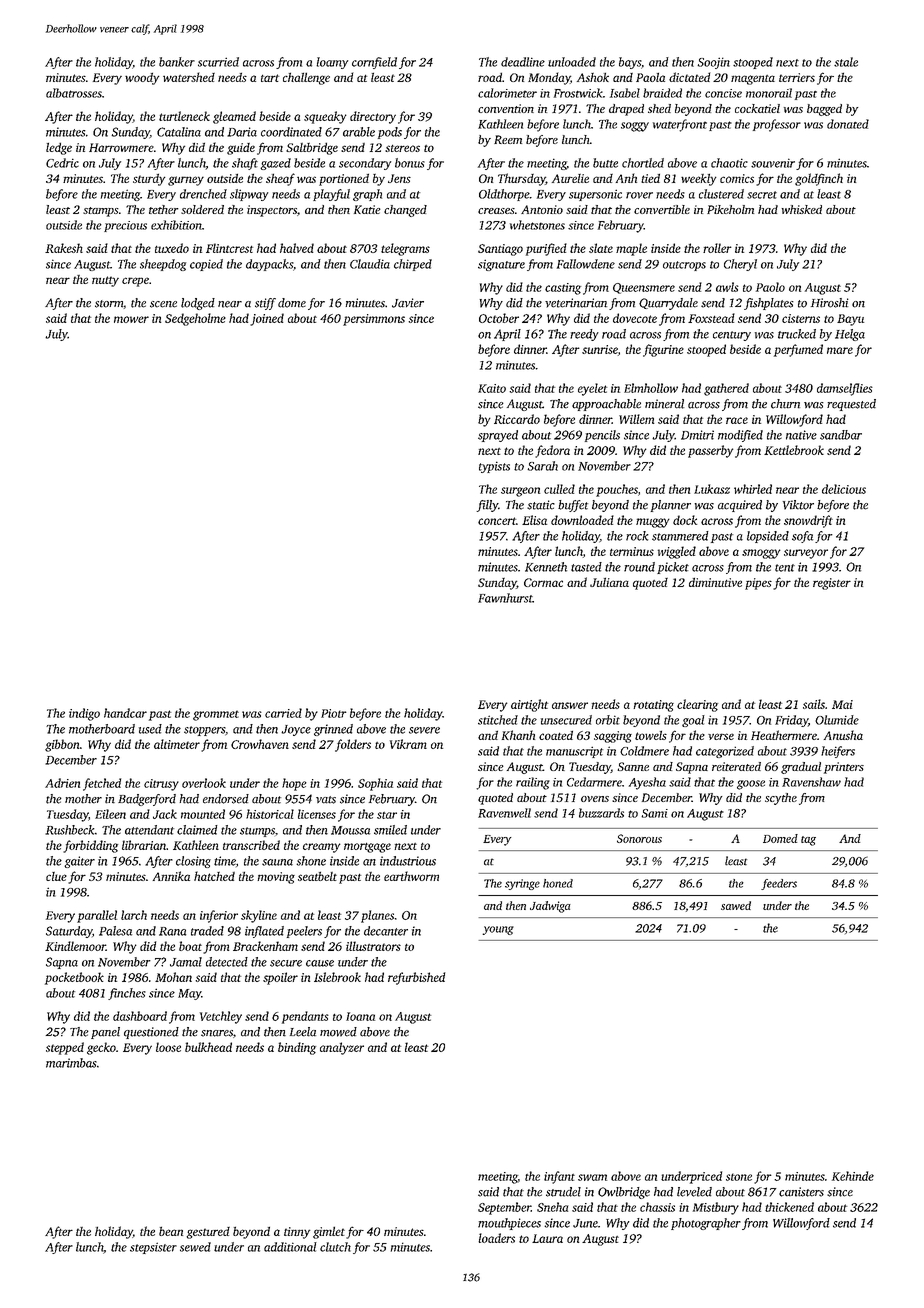 The width and height of the image is (924, 1308). What do you see at coordinates (74, 978) in the image?
I see `pocketbook` at bounding box center [74, 978].
